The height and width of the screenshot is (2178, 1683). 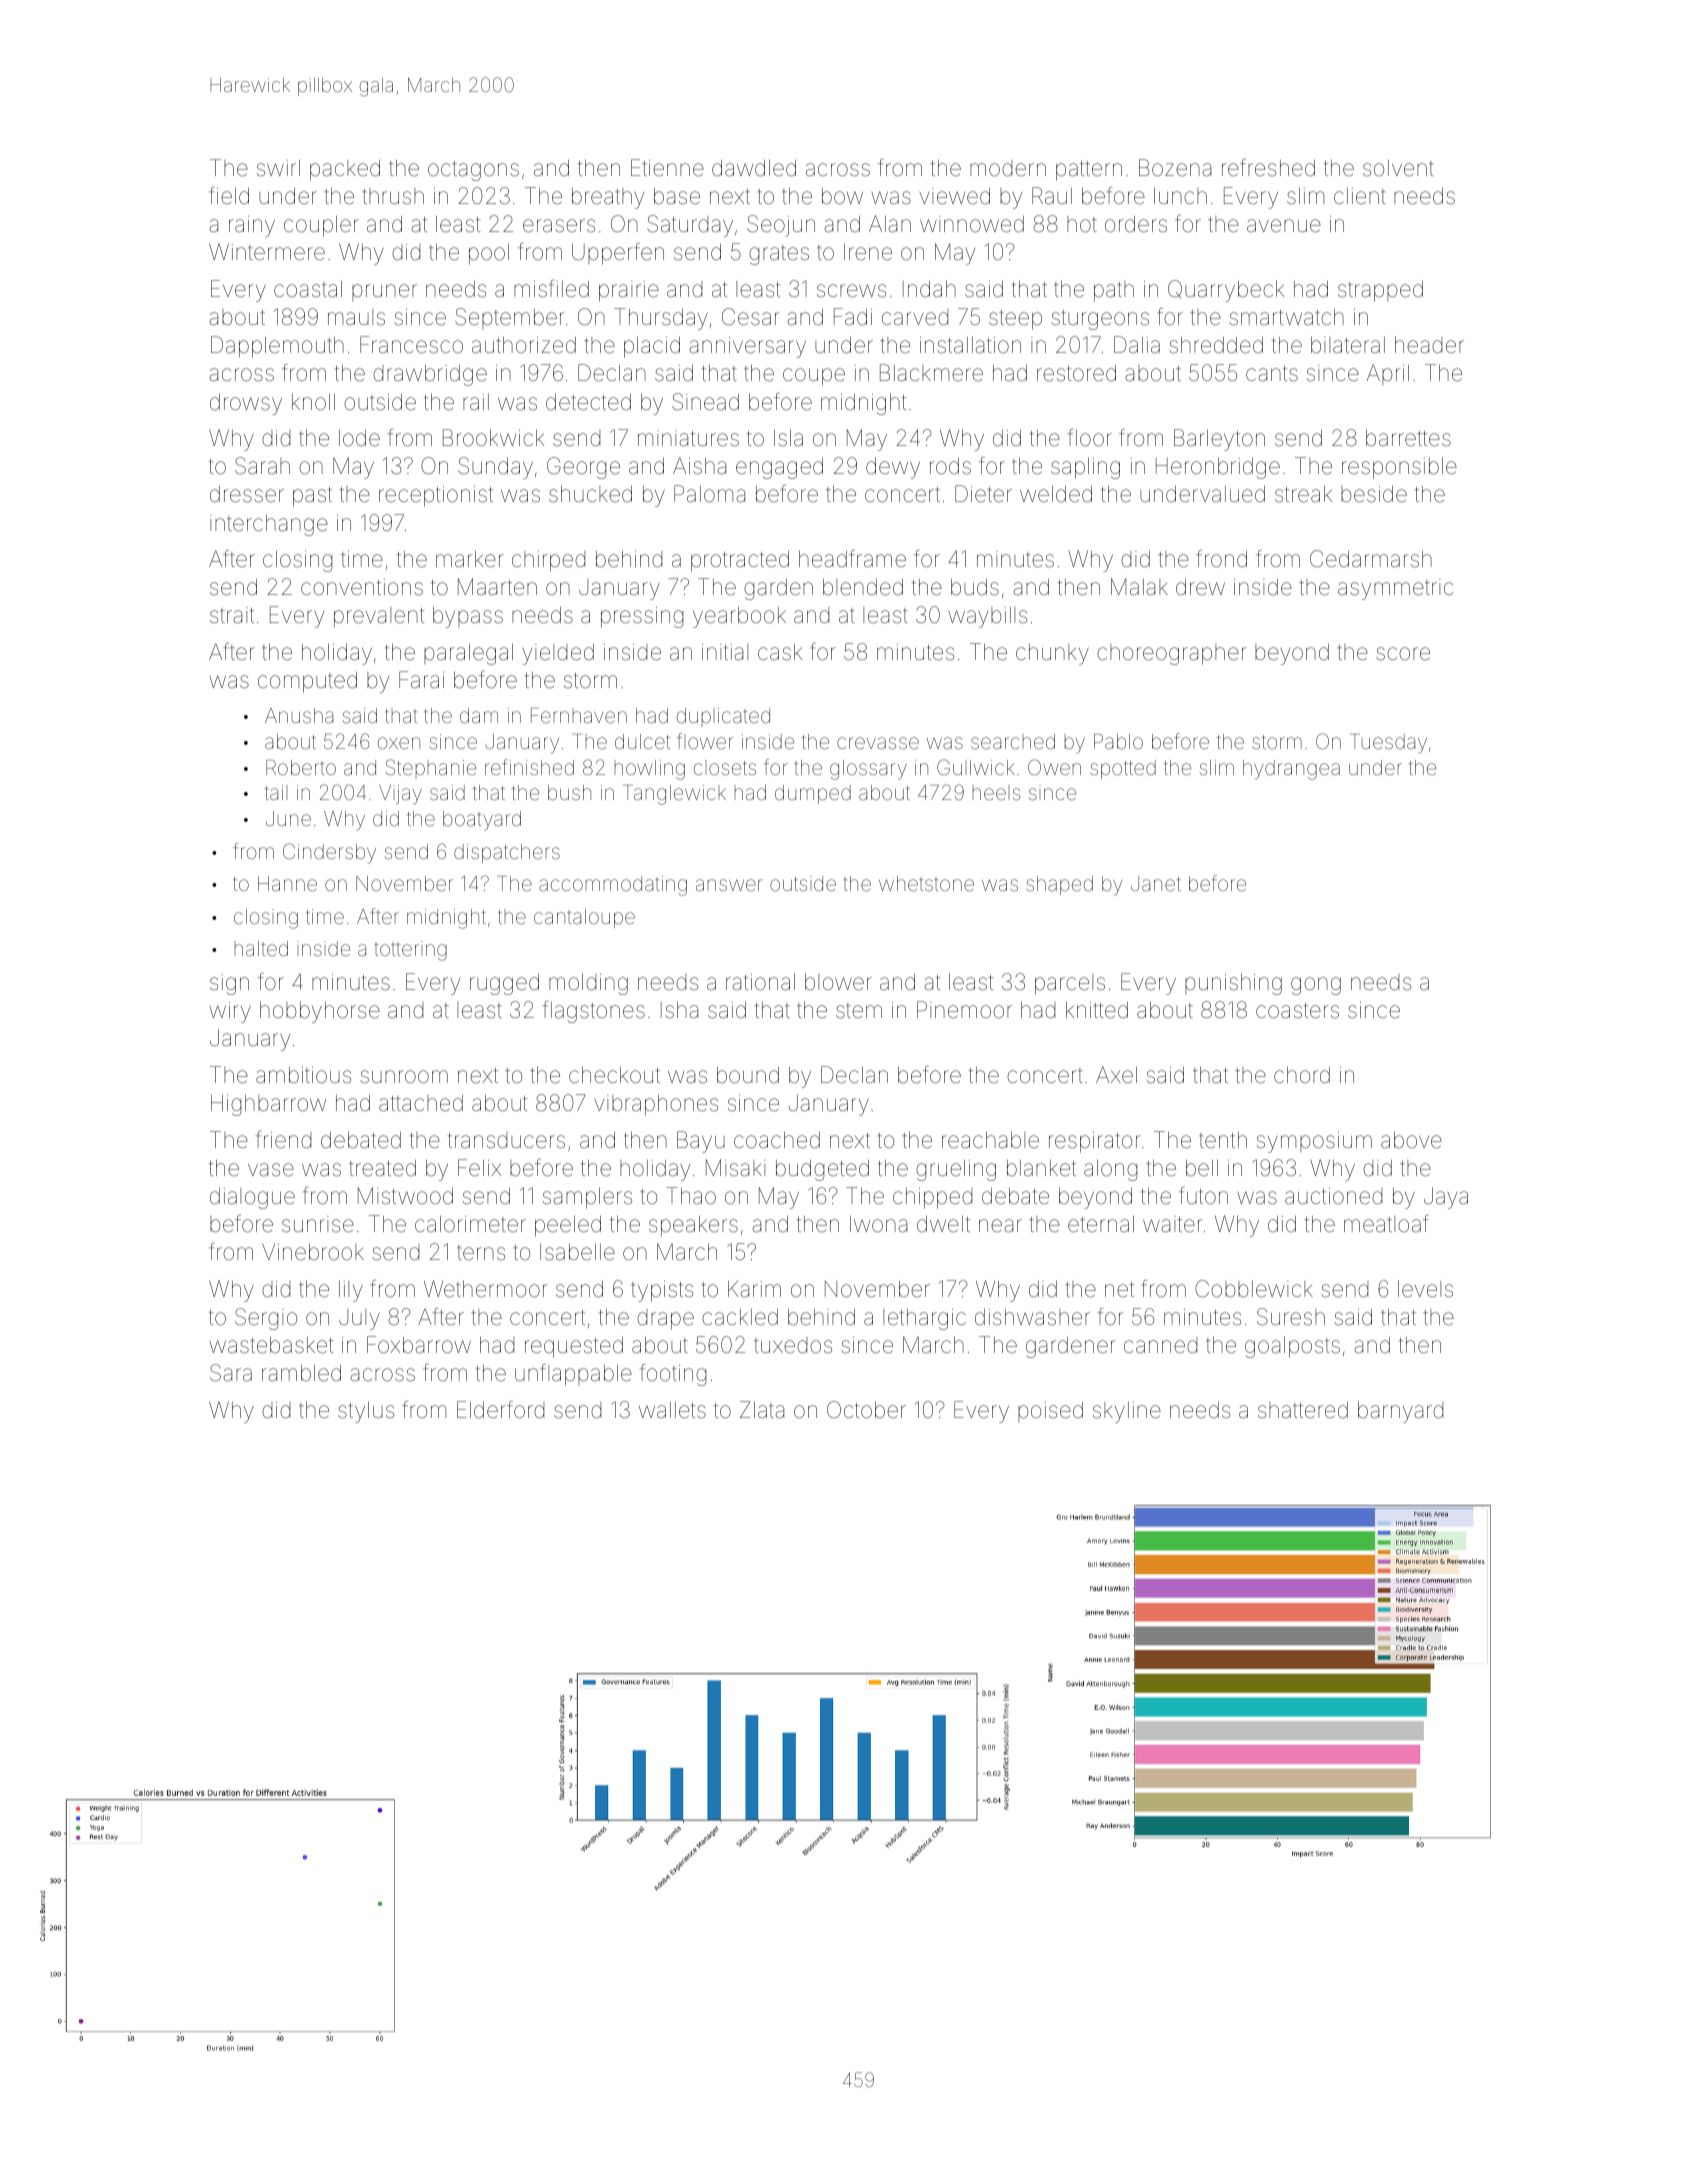 What do you see at coordinates (1268, 168) in the screenshot?
I see `refreshed` at bounding box center [1268, 168].
